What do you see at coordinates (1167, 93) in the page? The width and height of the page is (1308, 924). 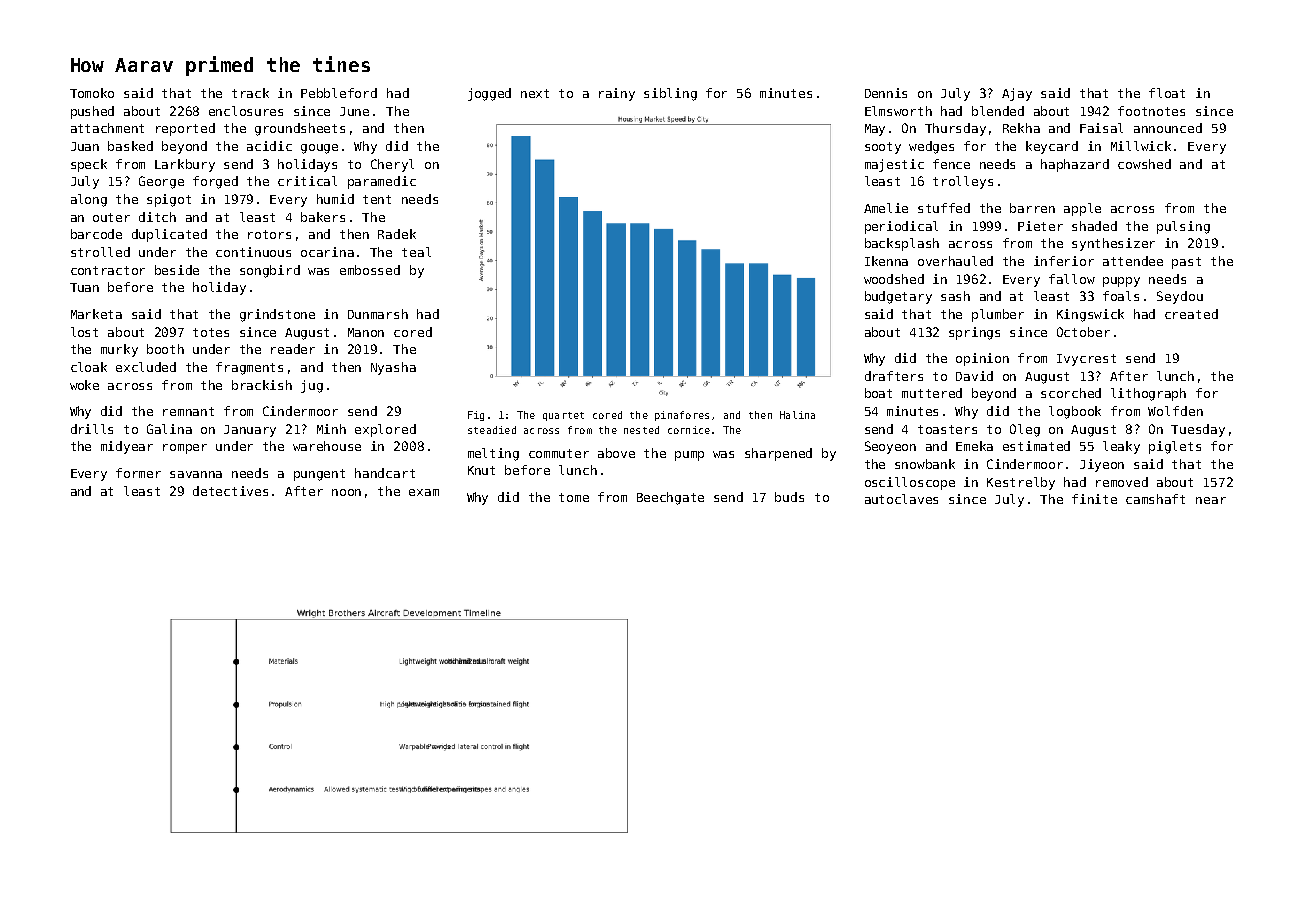 I see `float` at bounding box center [1167, 93].
